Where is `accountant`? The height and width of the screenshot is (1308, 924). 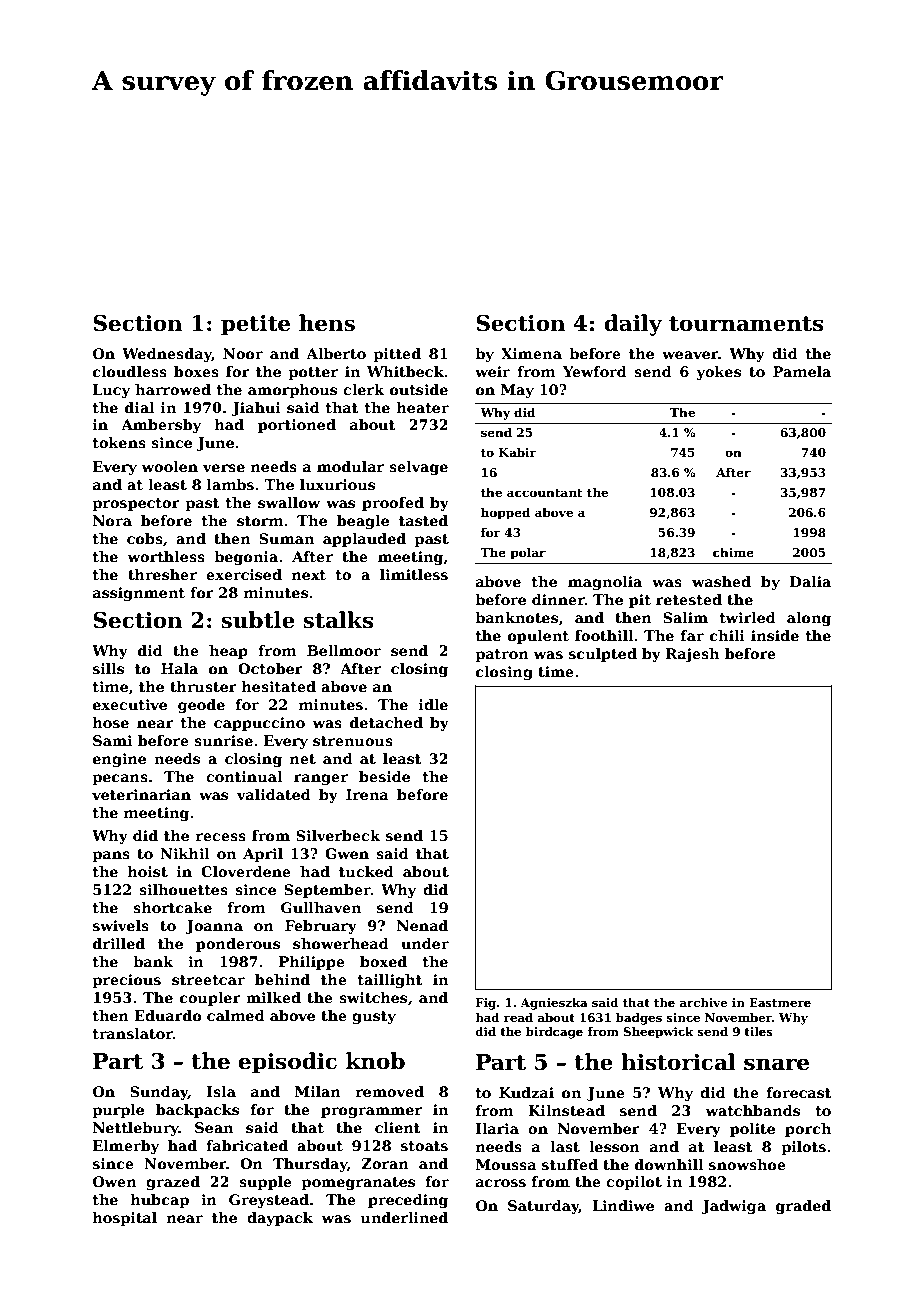 accountant is located at coordinates (545, 493).
